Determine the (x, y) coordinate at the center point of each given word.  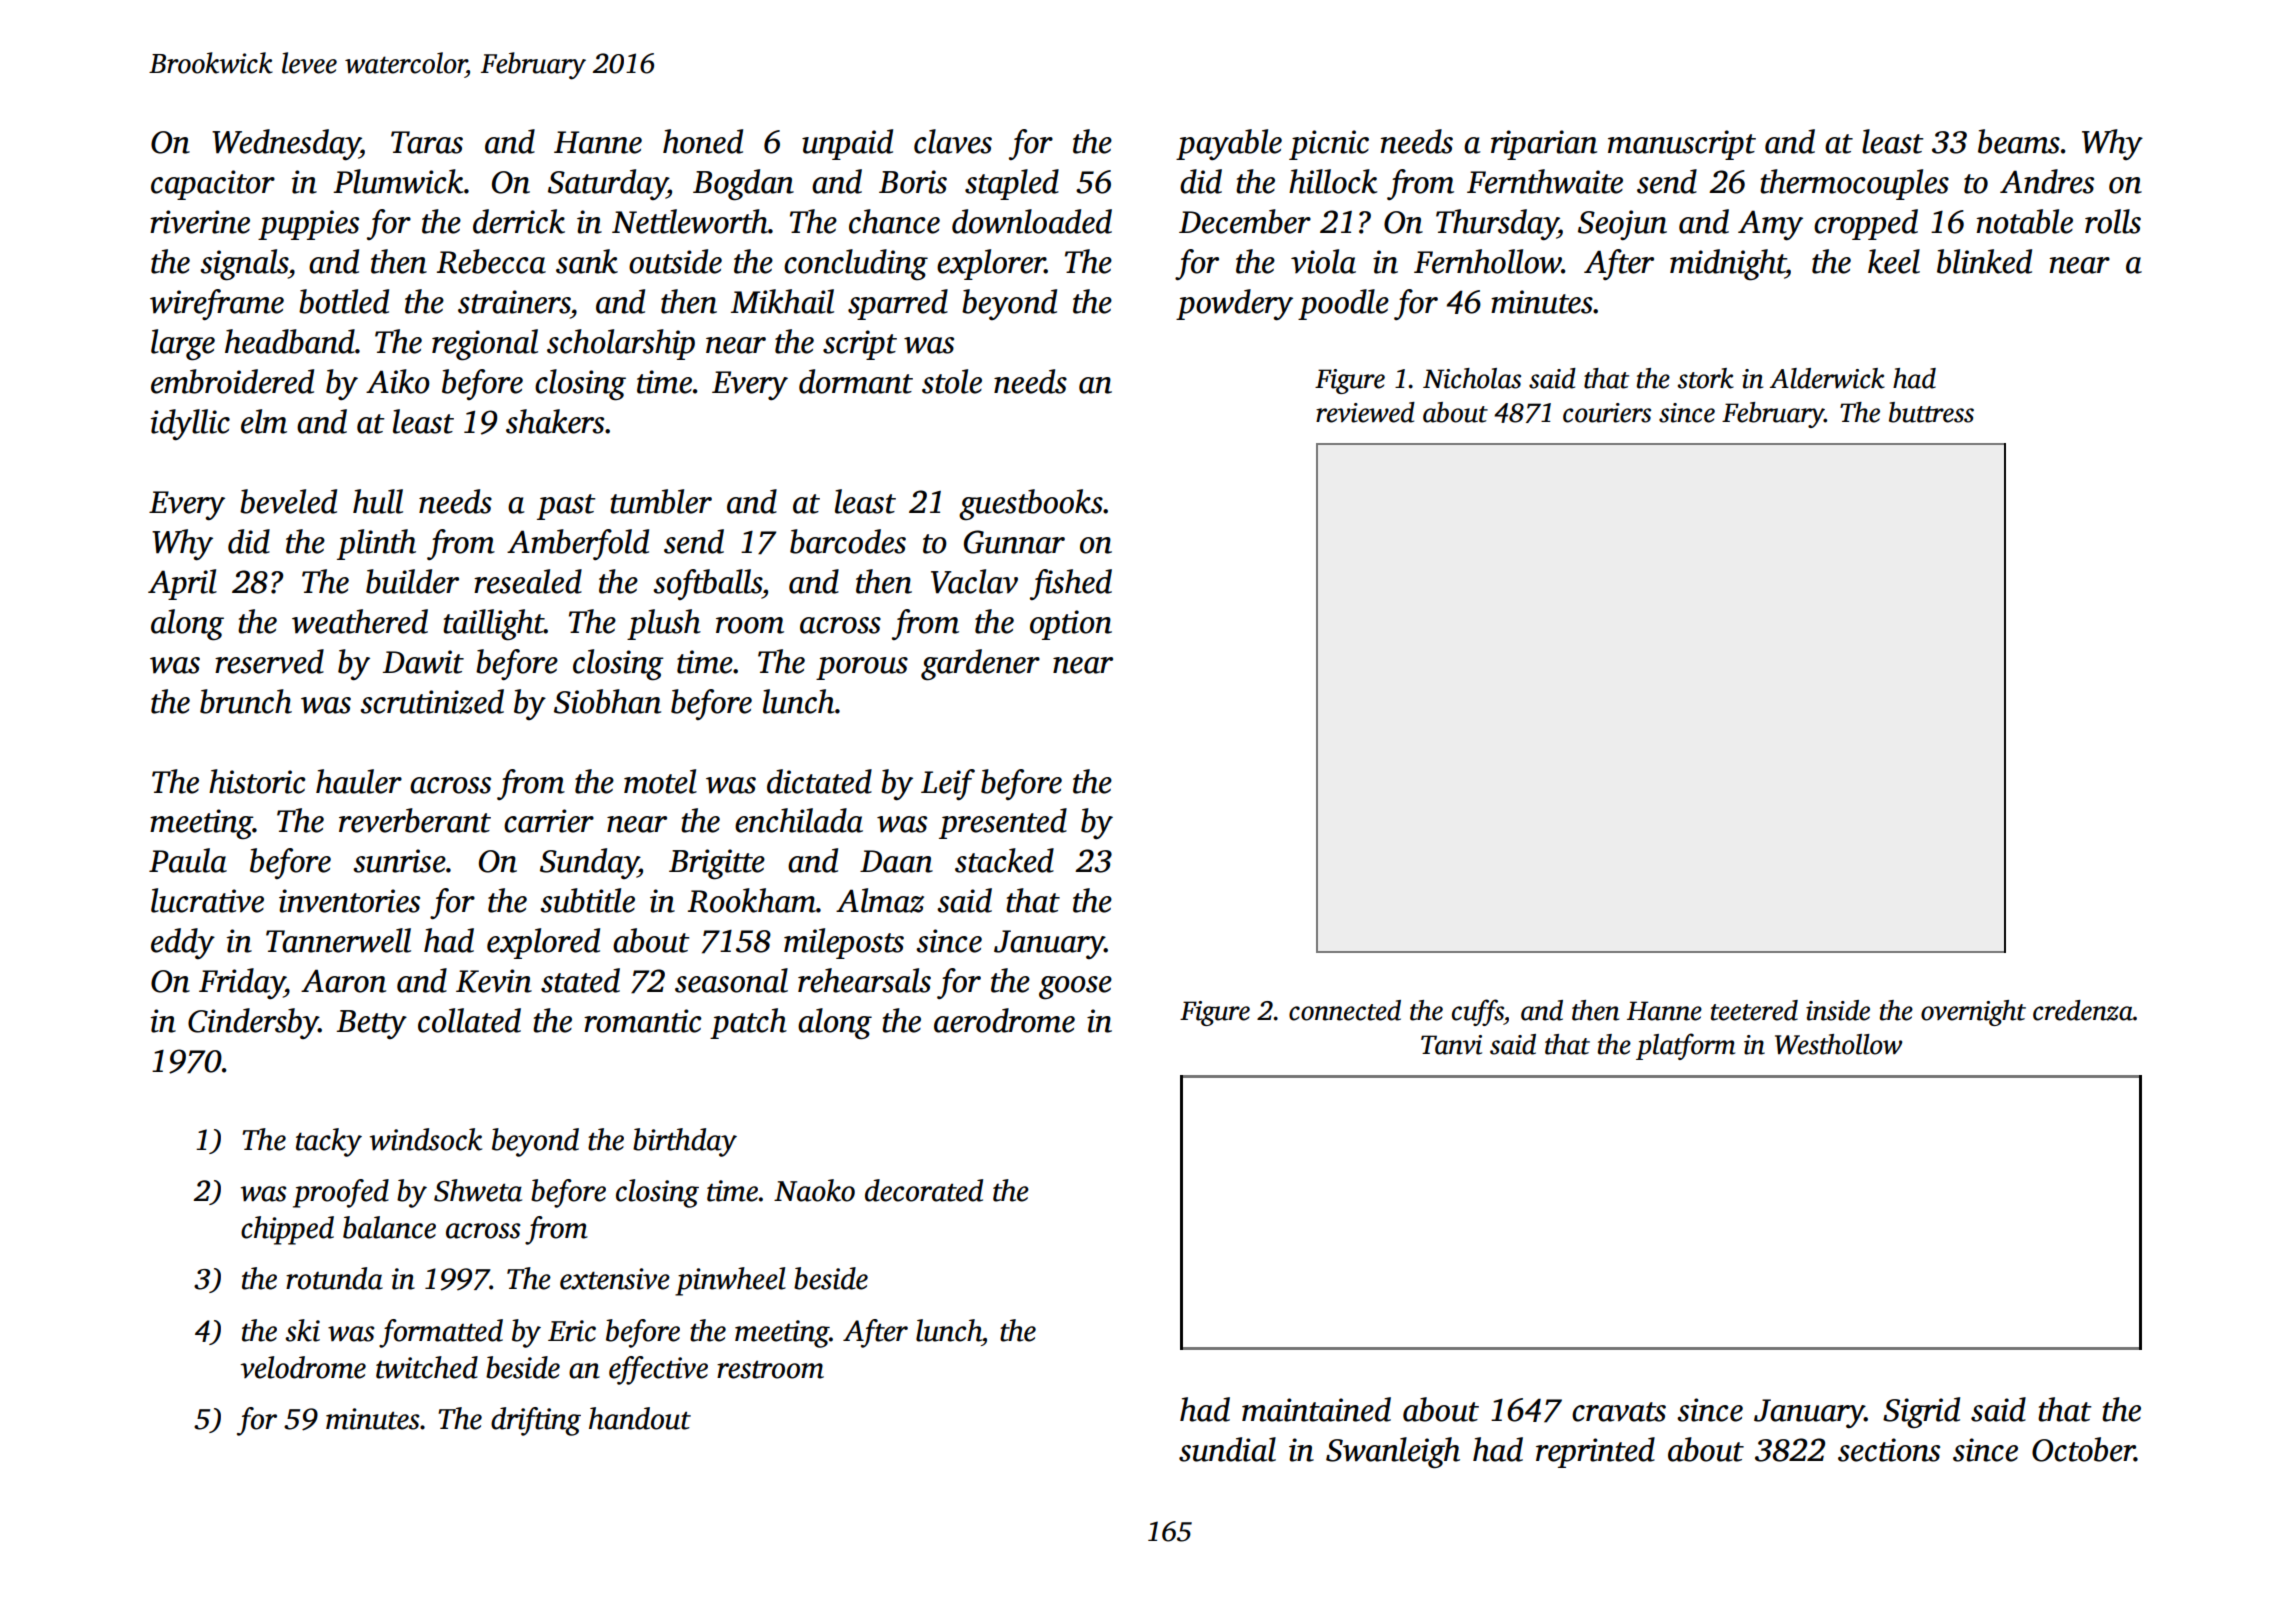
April (182, 584)
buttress (1931, 412)
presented (1003, 823)
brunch (246, 701)
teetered (1754, 1010)
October (2083, 1449)
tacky (329, 1142)
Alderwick (1827, 378)
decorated (924, 1190)
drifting (536, 1421)
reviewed (1365, 412)
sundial (1227, 1449)
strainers (514, 302)
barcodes (848, 541)
